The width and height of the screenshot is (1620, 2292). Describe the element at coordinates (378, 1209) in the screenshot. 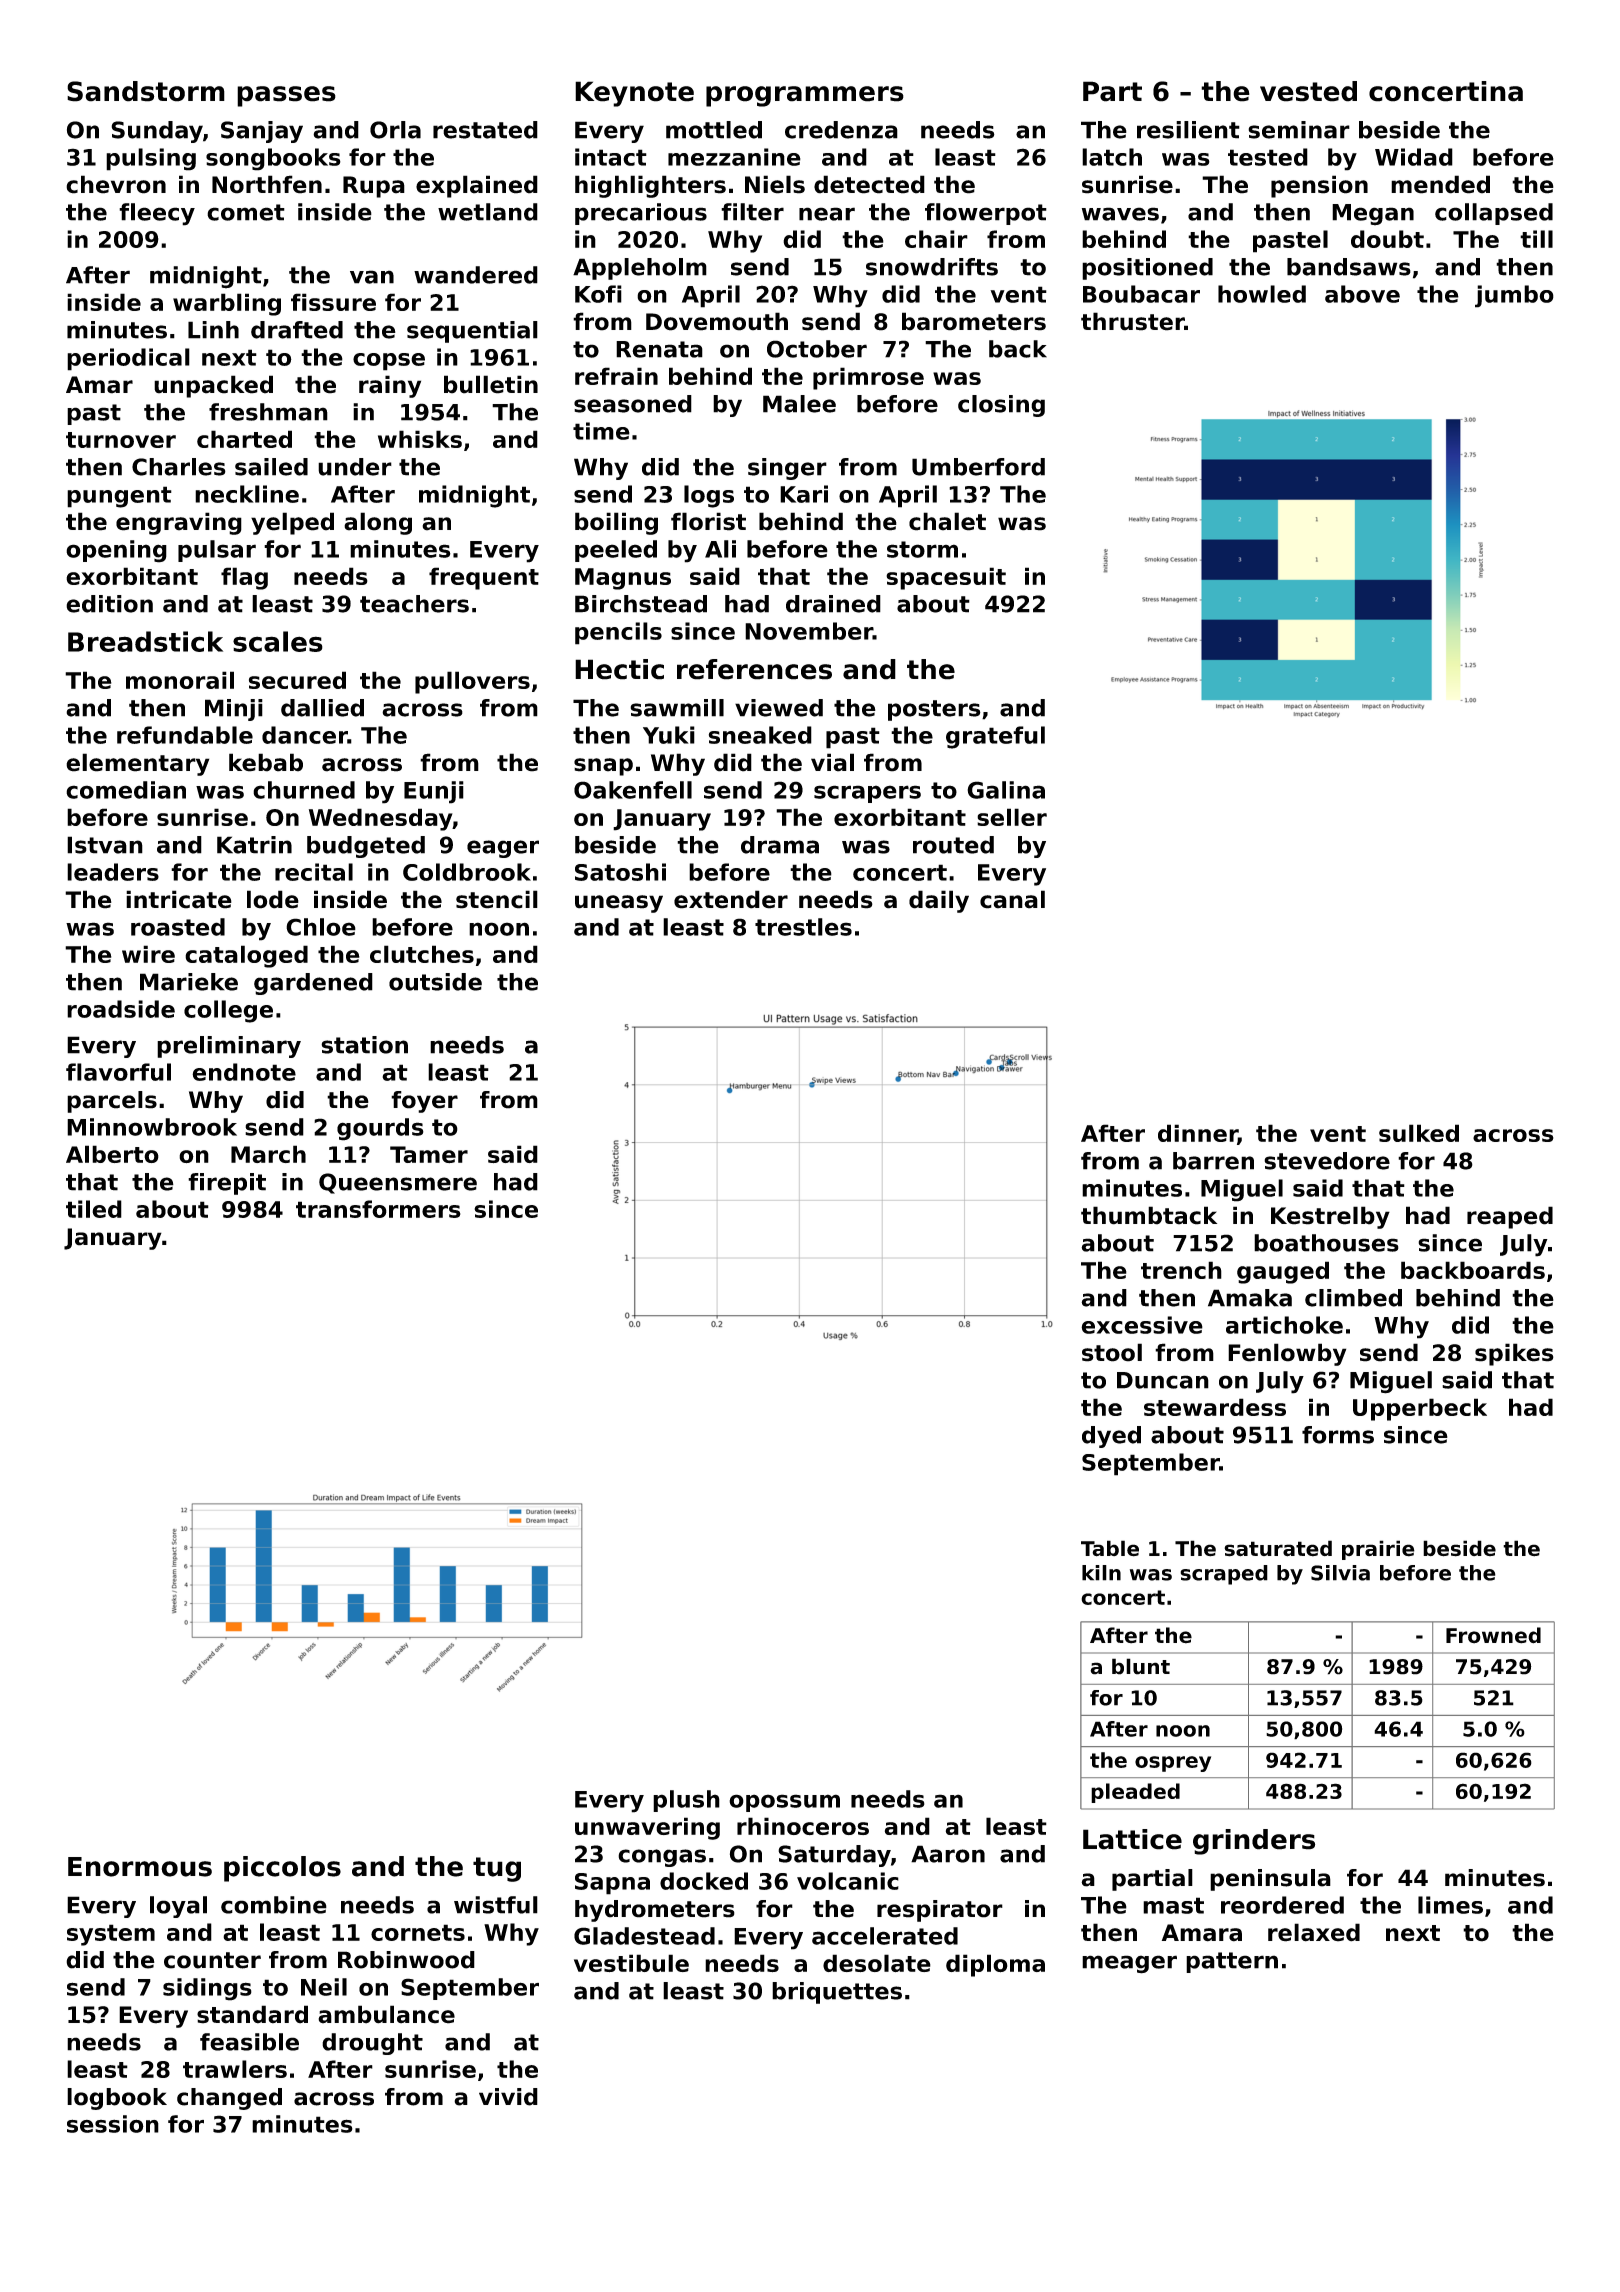

I see `transformers` at that location.
